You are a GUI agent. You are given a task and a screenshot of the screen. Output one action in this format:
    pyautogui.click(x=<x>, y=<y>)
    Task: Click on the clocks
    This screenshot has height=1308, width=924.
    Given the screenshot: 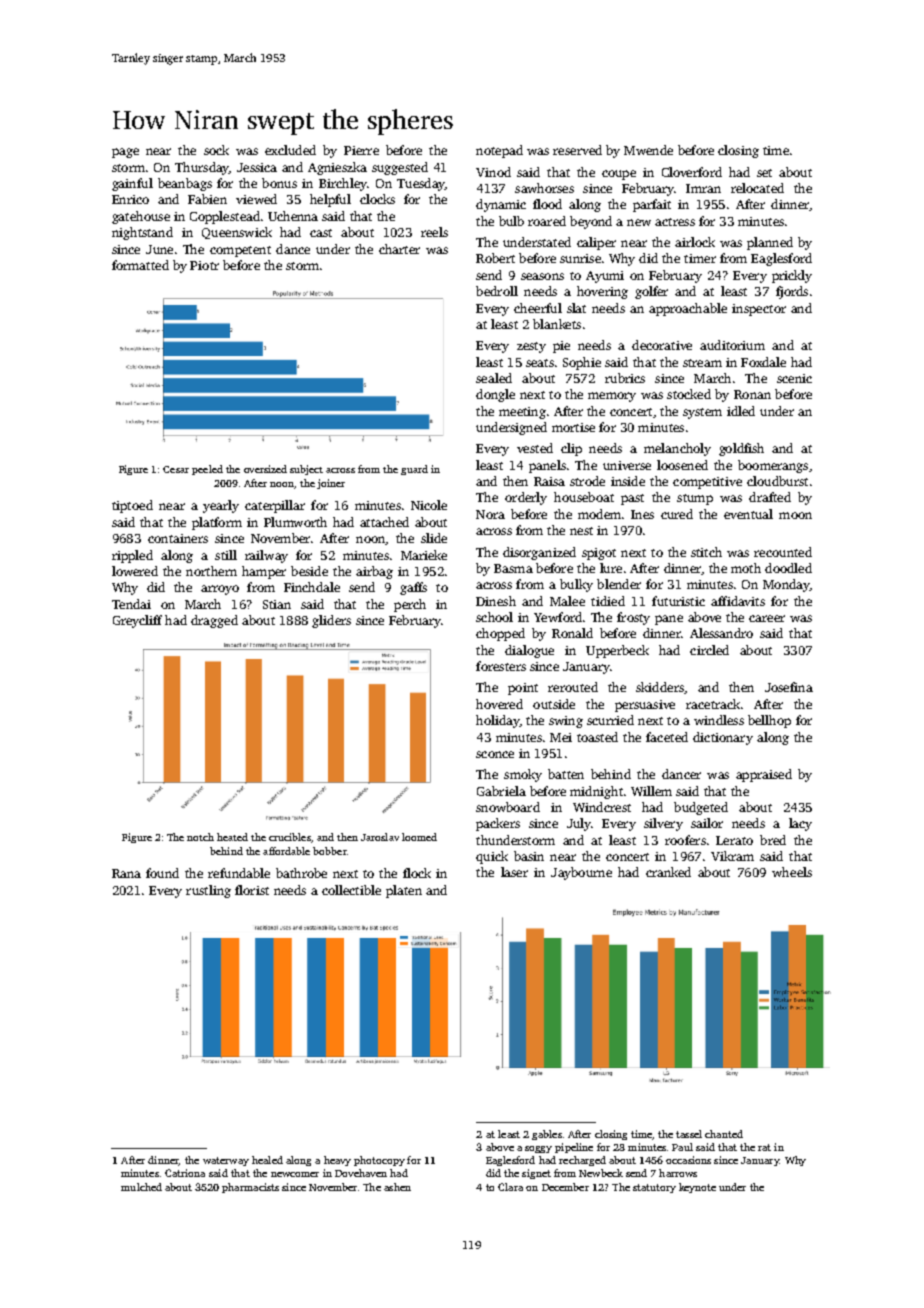 What is the action you would take?
    pyautogui.click(x=377, y=199)
